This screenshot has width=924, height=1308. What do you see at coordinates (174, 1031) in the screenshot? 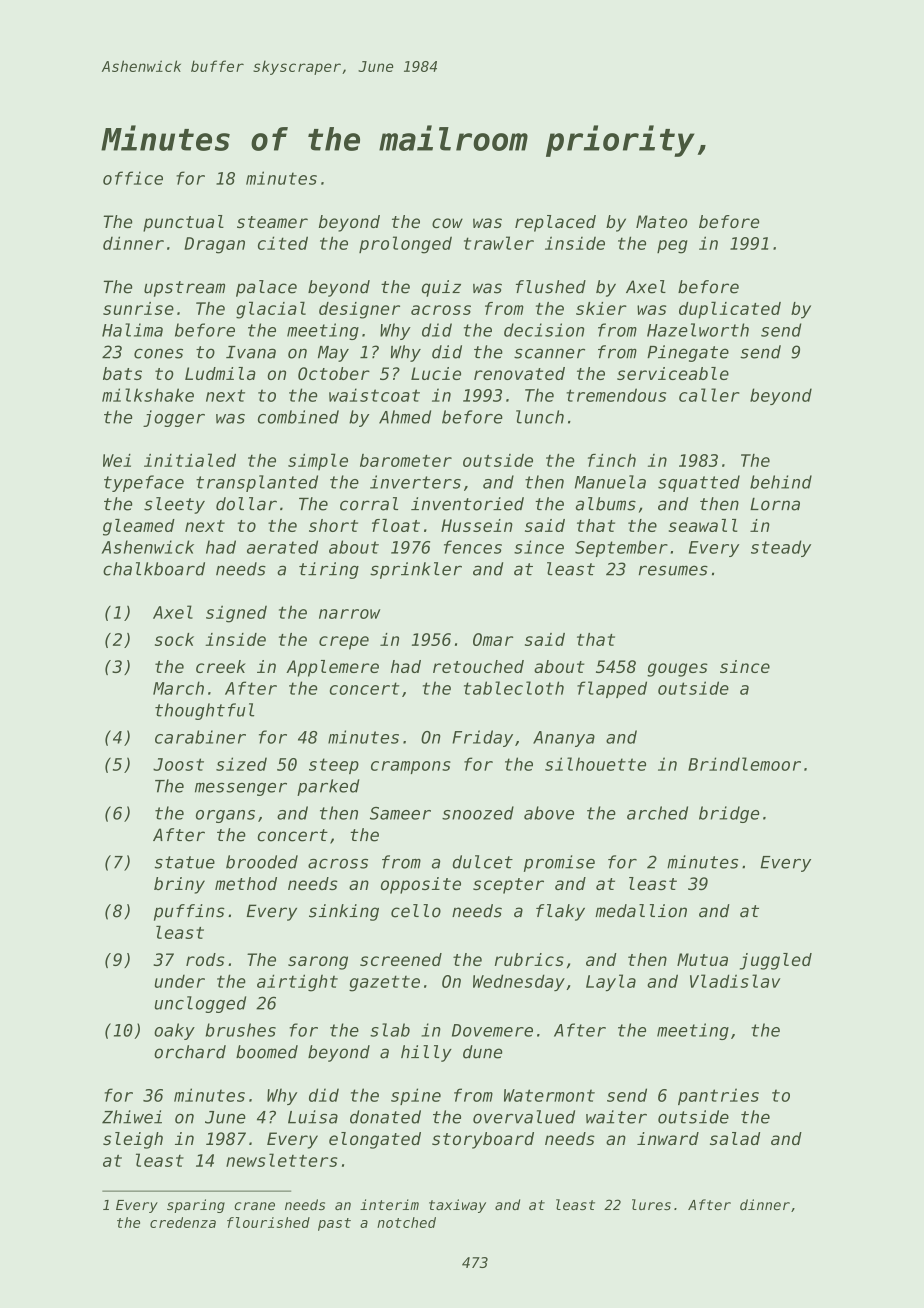
I see `oaky` at bounding box center [174, 1031].
